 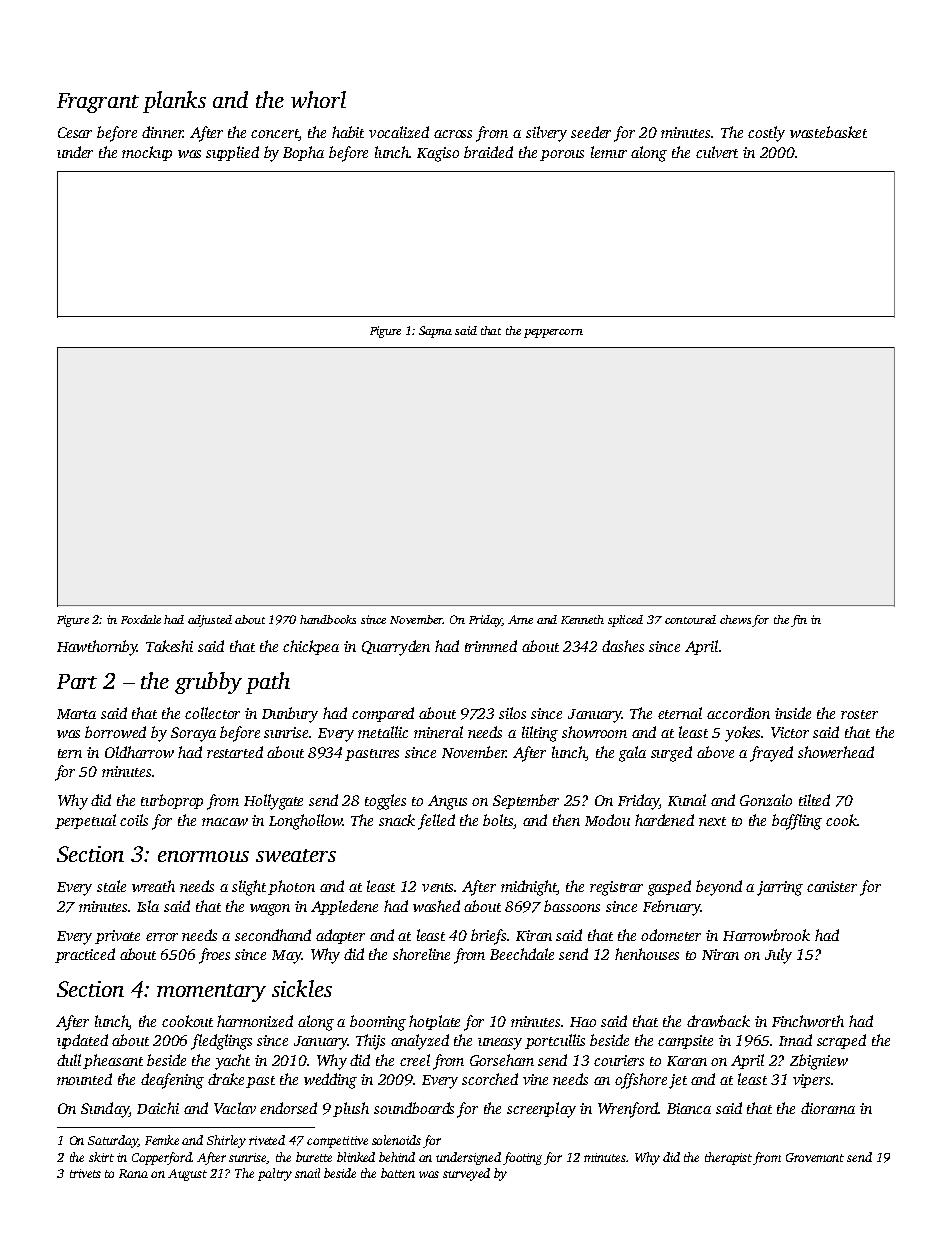 I want to click on peppercorn, so click(x=553, y=333).
